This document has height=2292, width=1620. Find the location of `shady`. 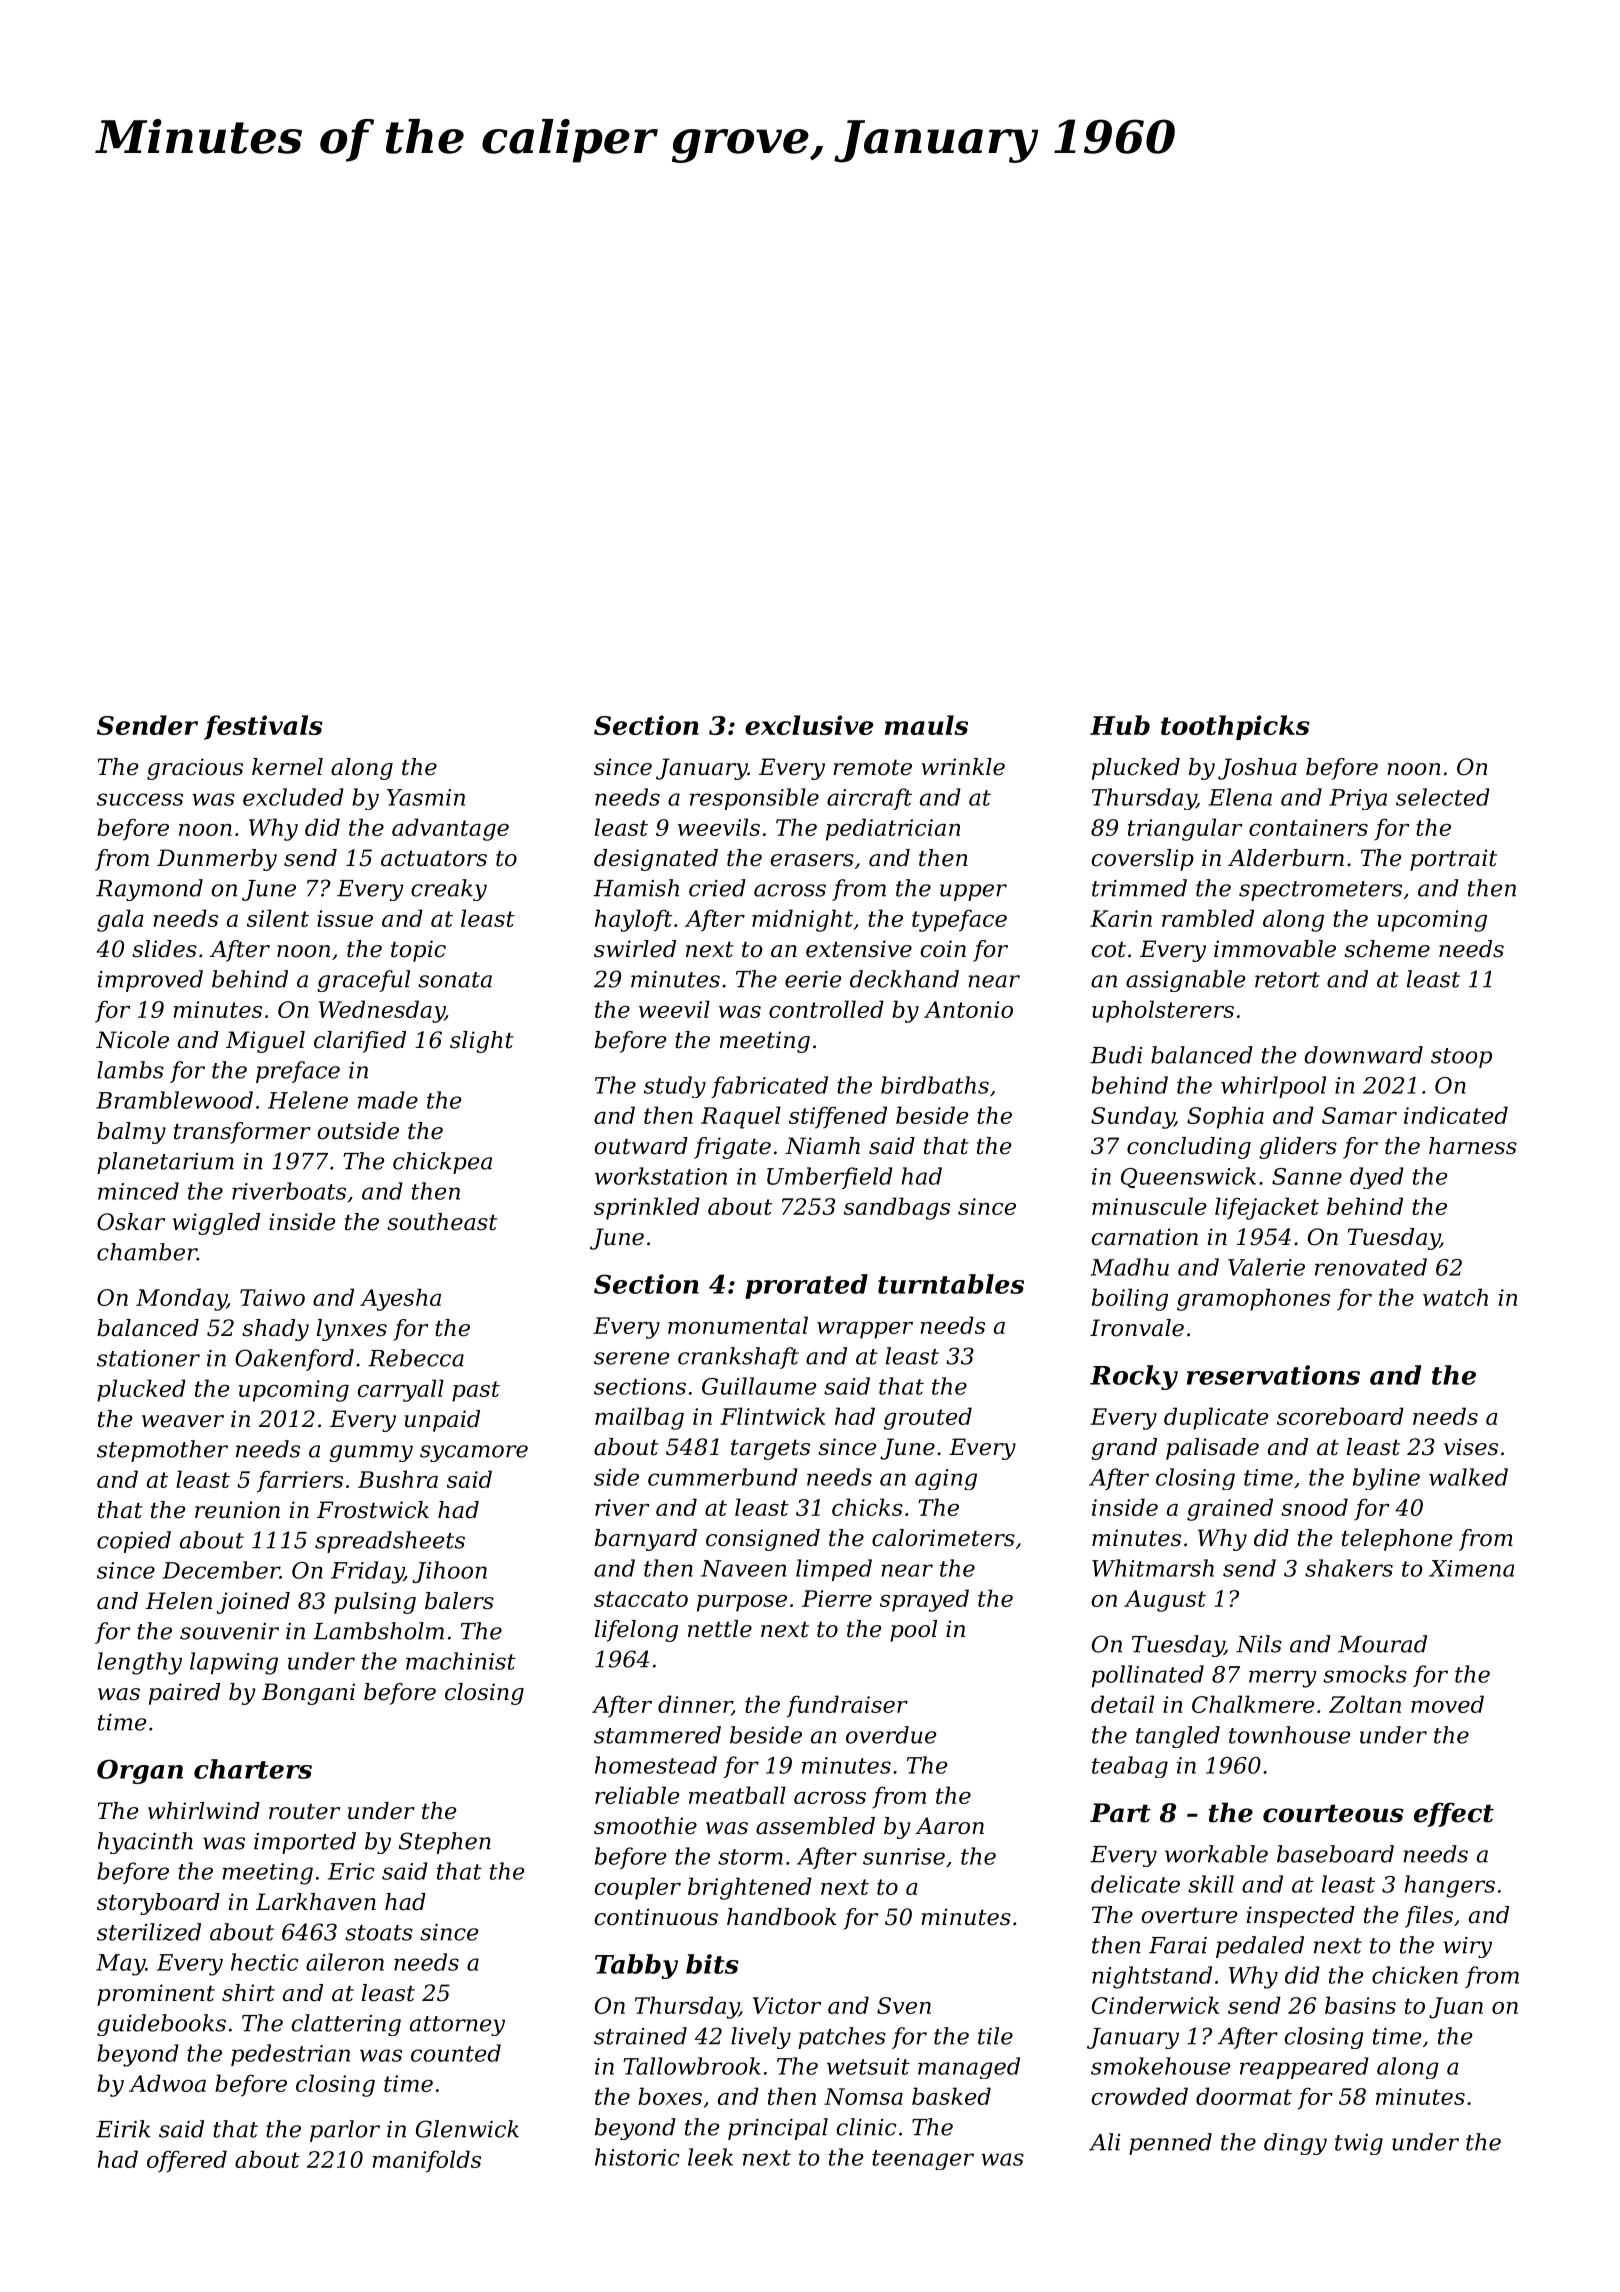

shady is located at coordinates (275, 1330).
